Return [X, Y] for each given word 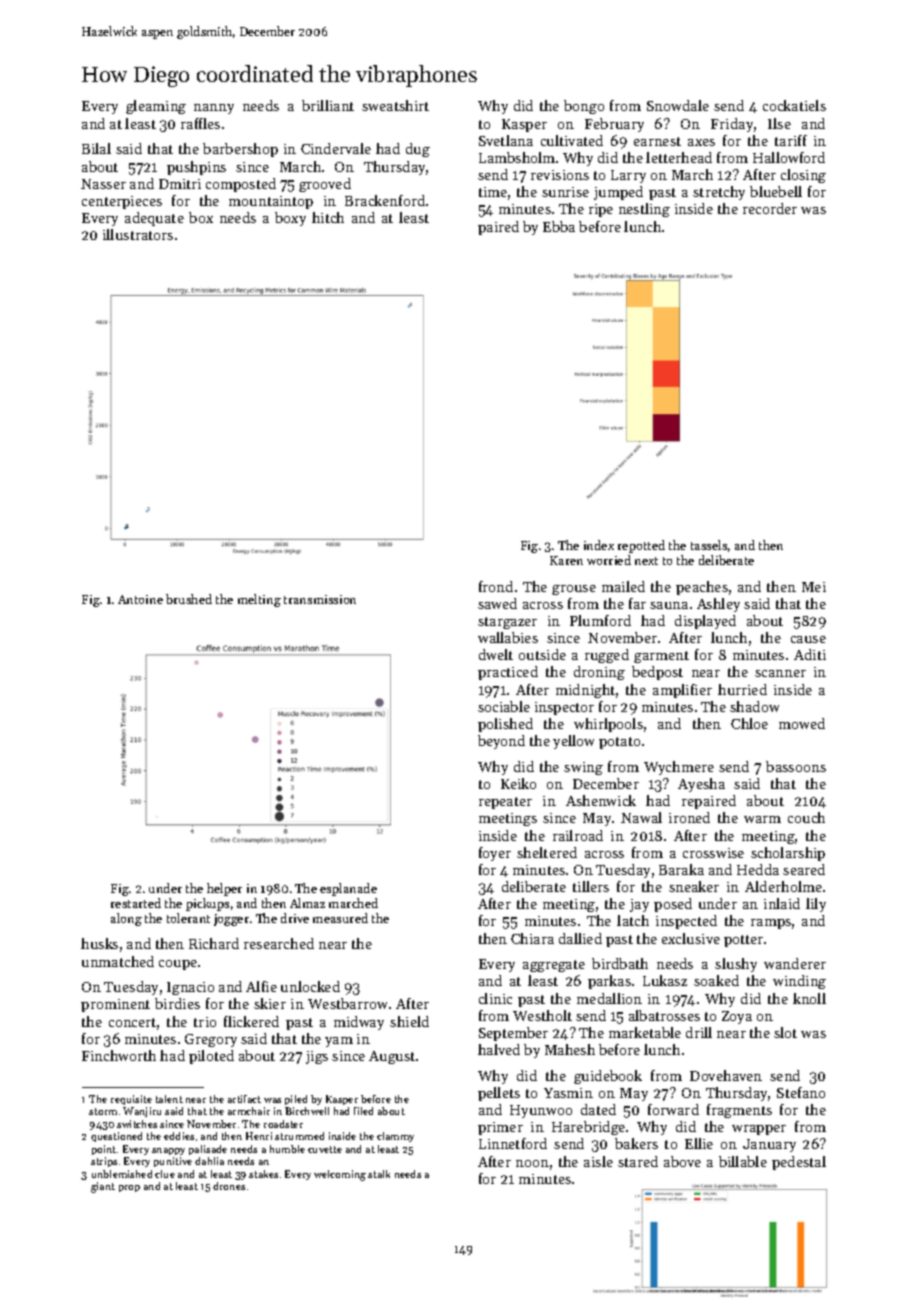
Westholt [542, 1015]
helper [224, 889]
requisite [131, 1100]
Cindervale [336, 148]
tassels [709, 545]
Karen [566, 560]
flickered [251, 1021]
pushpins [196, 168]
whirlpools [608, 725]
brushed [189, 599]
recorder [770, 208]
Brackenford [385, 200]
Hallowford [789, 157]
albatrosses [664, 1015]
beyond [501, 742]
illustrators [138, 234]
